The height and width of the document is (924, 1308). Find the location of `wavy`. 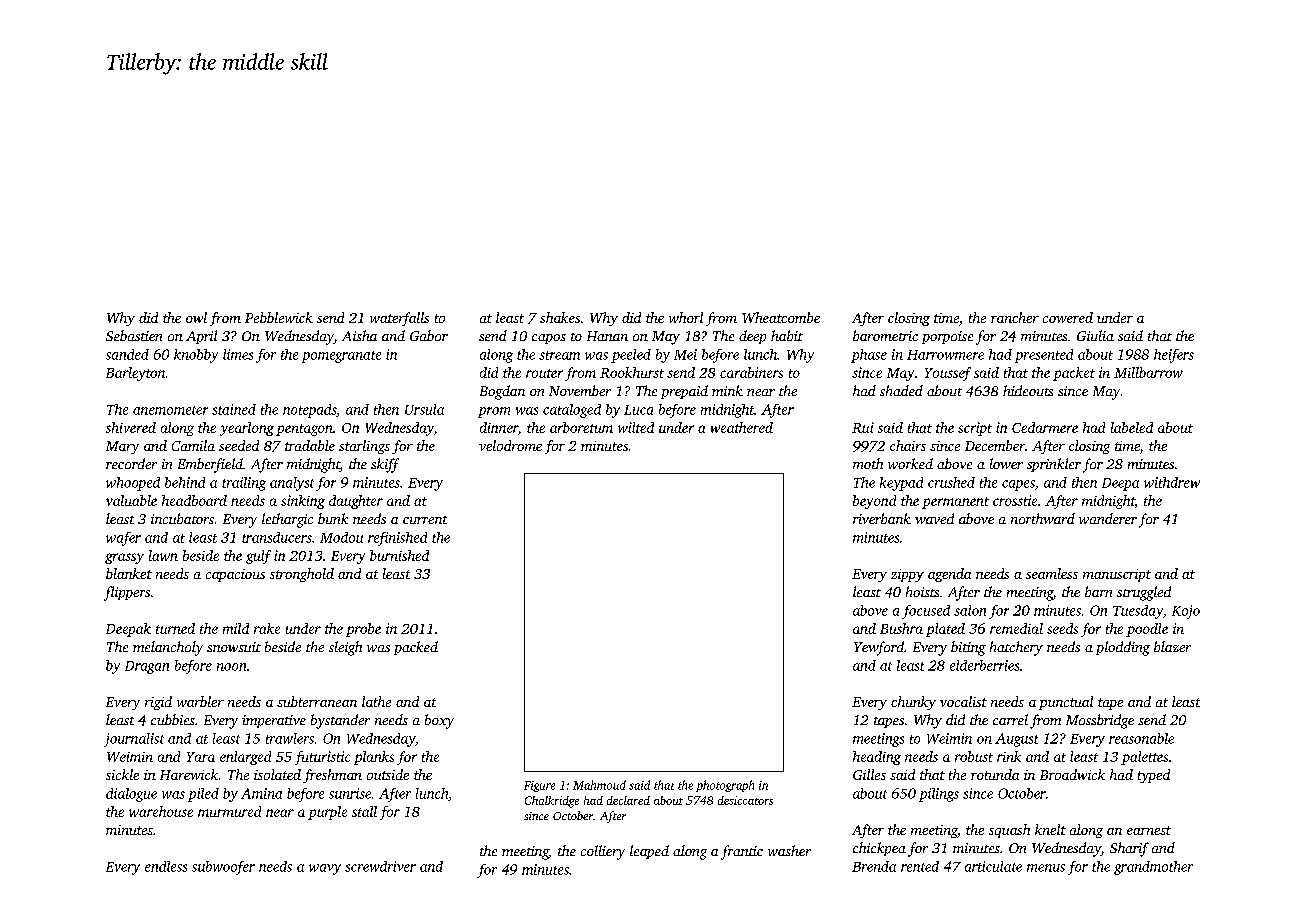

wavy is located at coordinates (325, 869).
